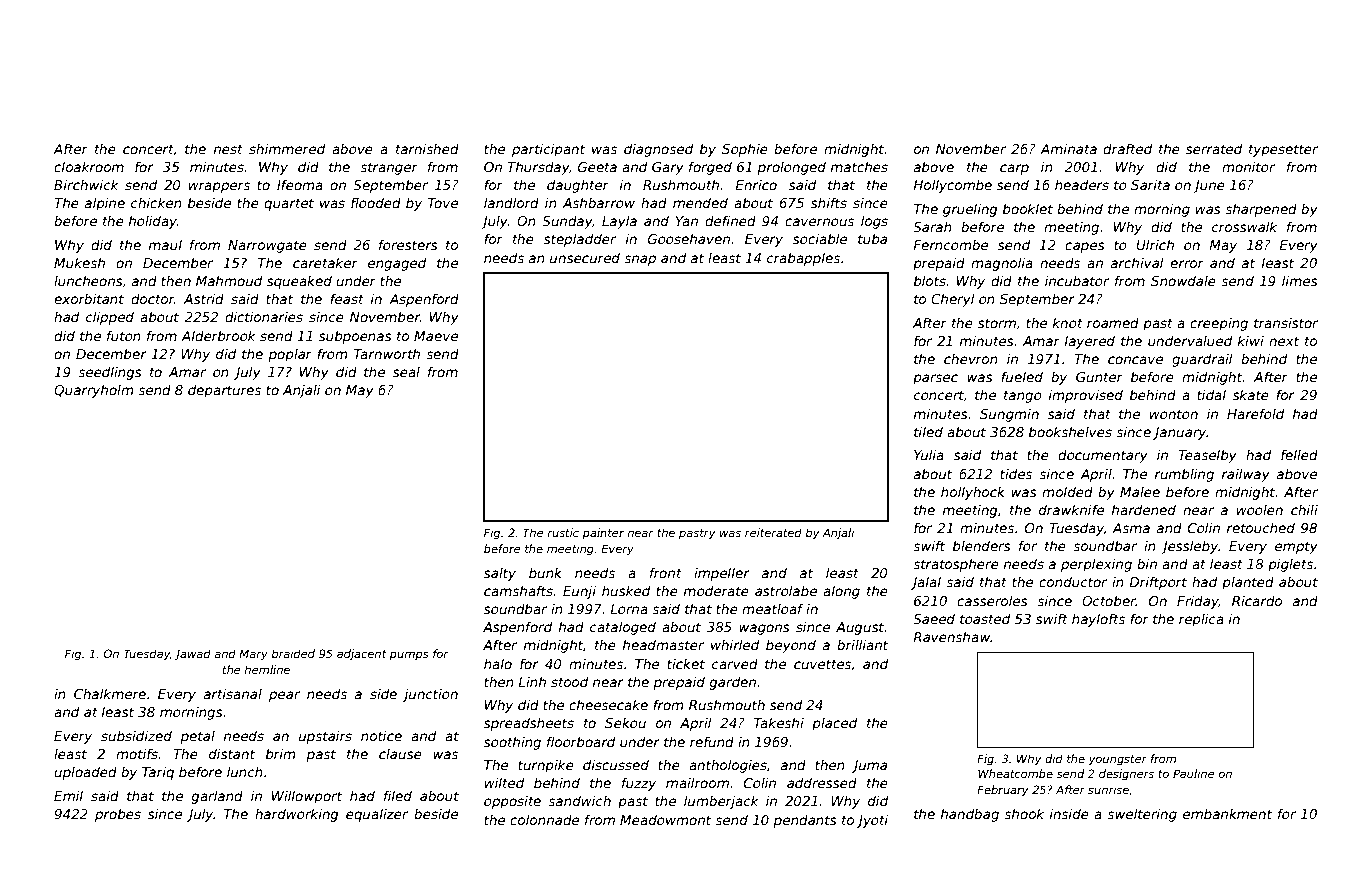 The width and height of the document is (1372, 887). What do you see at coordinates (287, 148) in the document?
I see `shimmered` at bounding box center [287, 148].
